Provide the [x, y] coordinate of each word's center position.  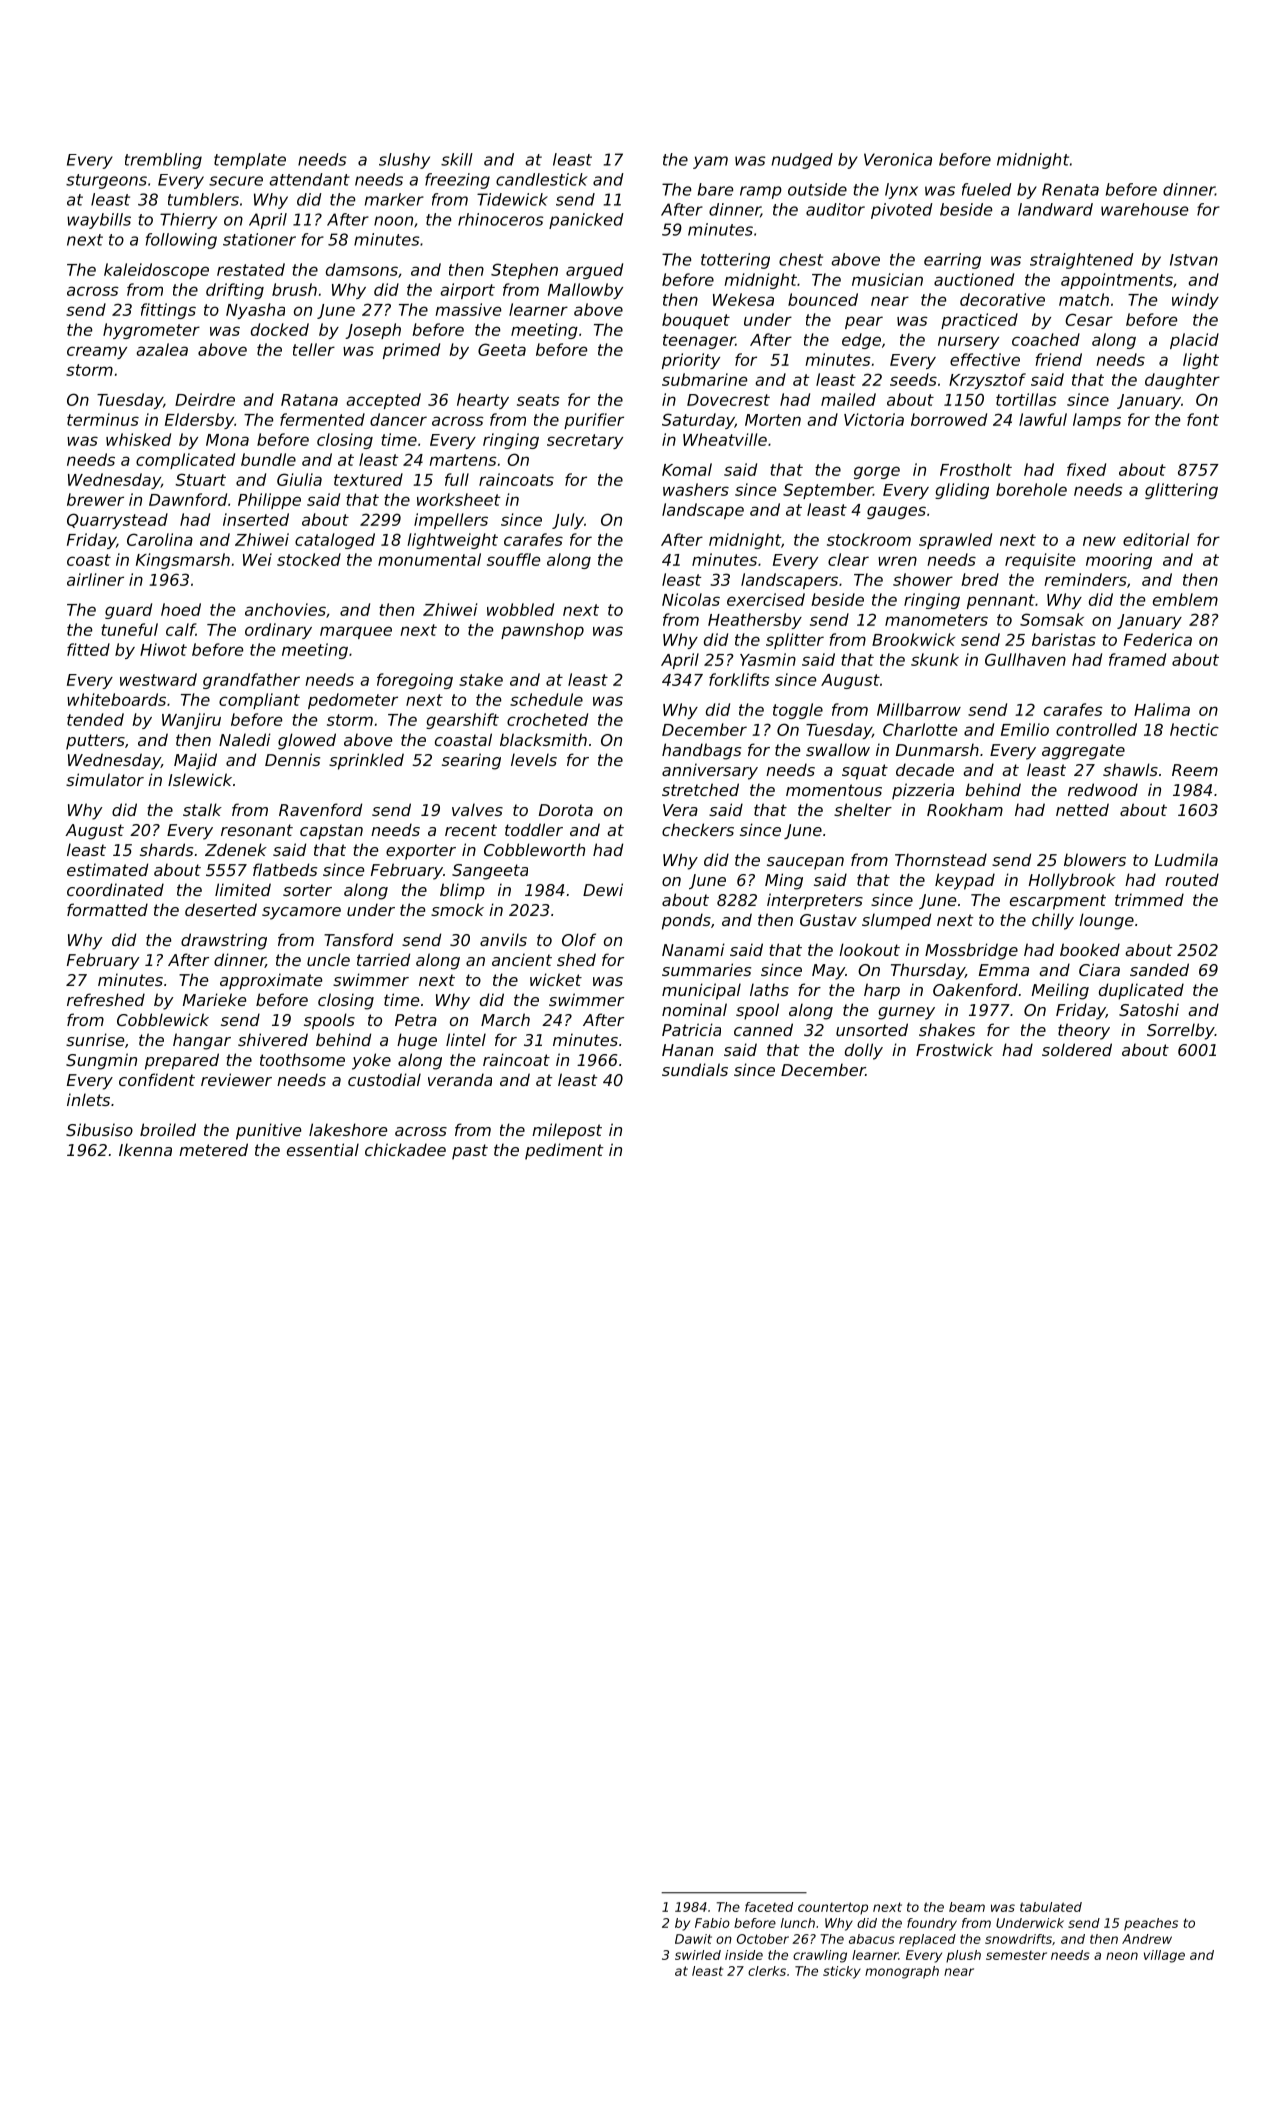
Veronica [898, 159]
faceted [769, 1907]
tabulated [1051, 1907]
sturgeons [106, 181]
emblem [1185, 599]
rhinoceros [501, 219]
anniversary [710, 771]
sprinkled [366, 761]
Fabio [712, 1923]
